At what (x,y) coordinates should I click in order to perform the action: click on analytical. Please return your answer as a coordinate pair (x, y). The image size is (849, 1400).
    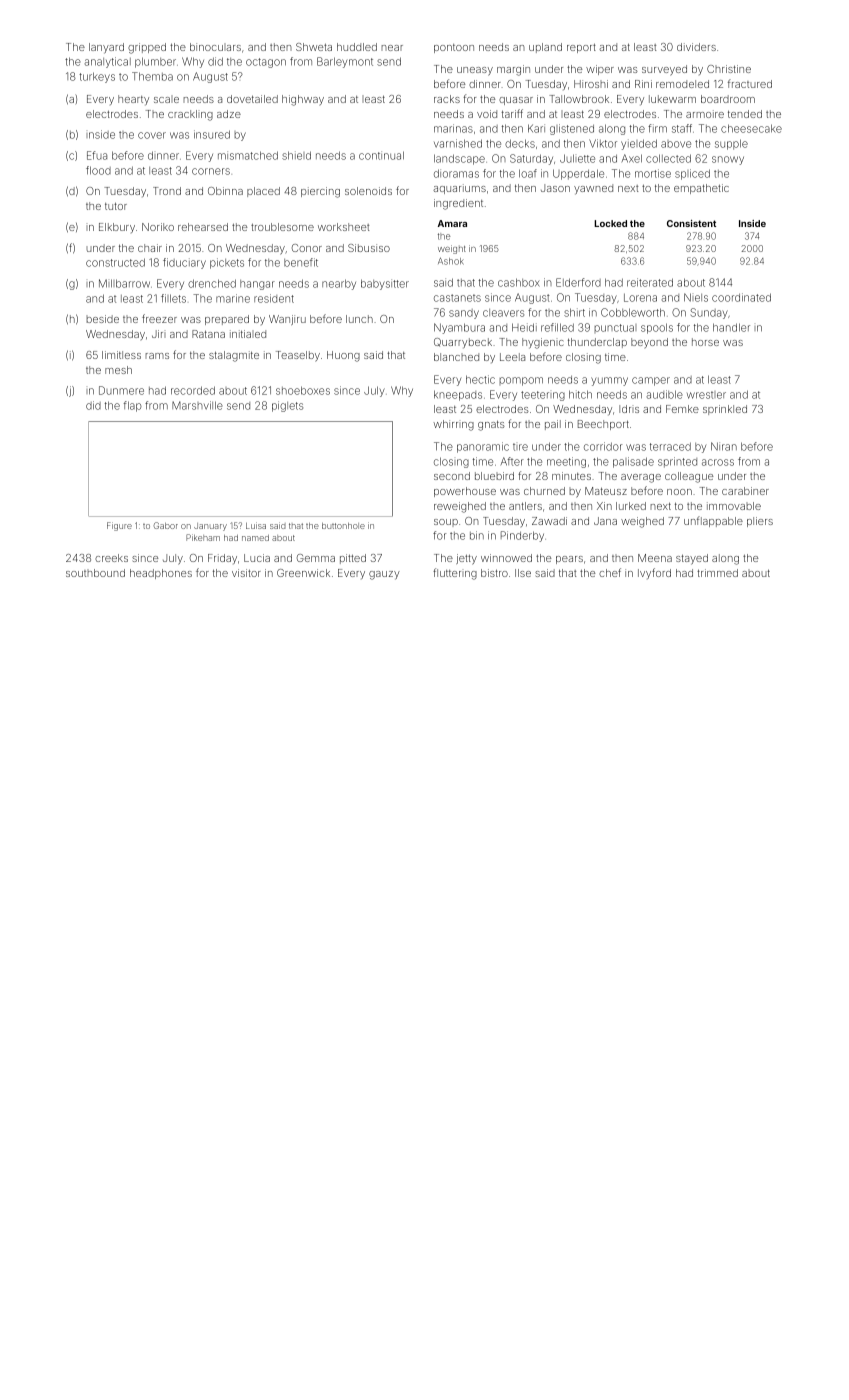
    Looking at the image, I should click on (107, 62).
